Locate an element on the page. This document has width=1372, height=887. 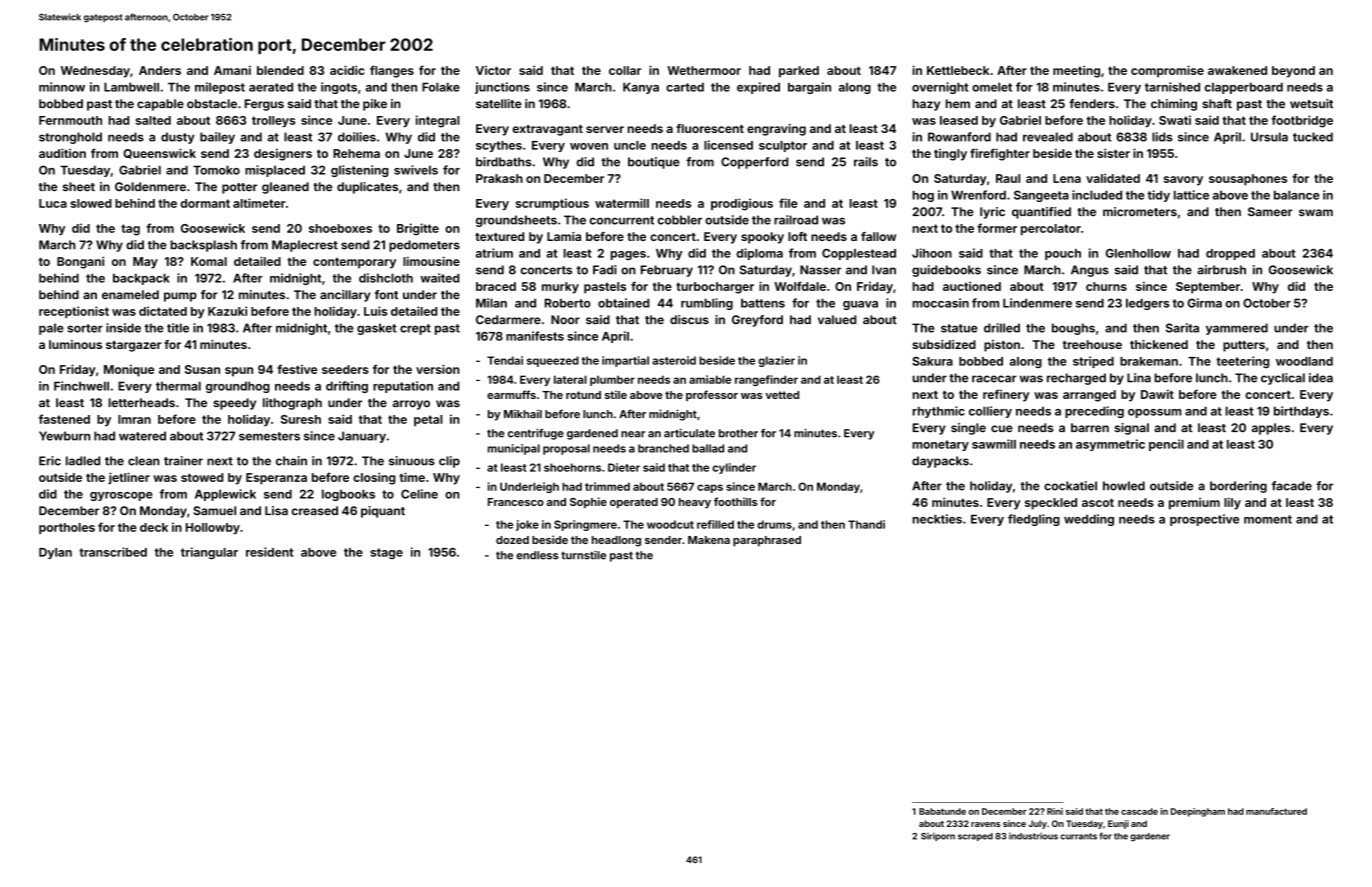
endless is located at coordinates (537, 555).
